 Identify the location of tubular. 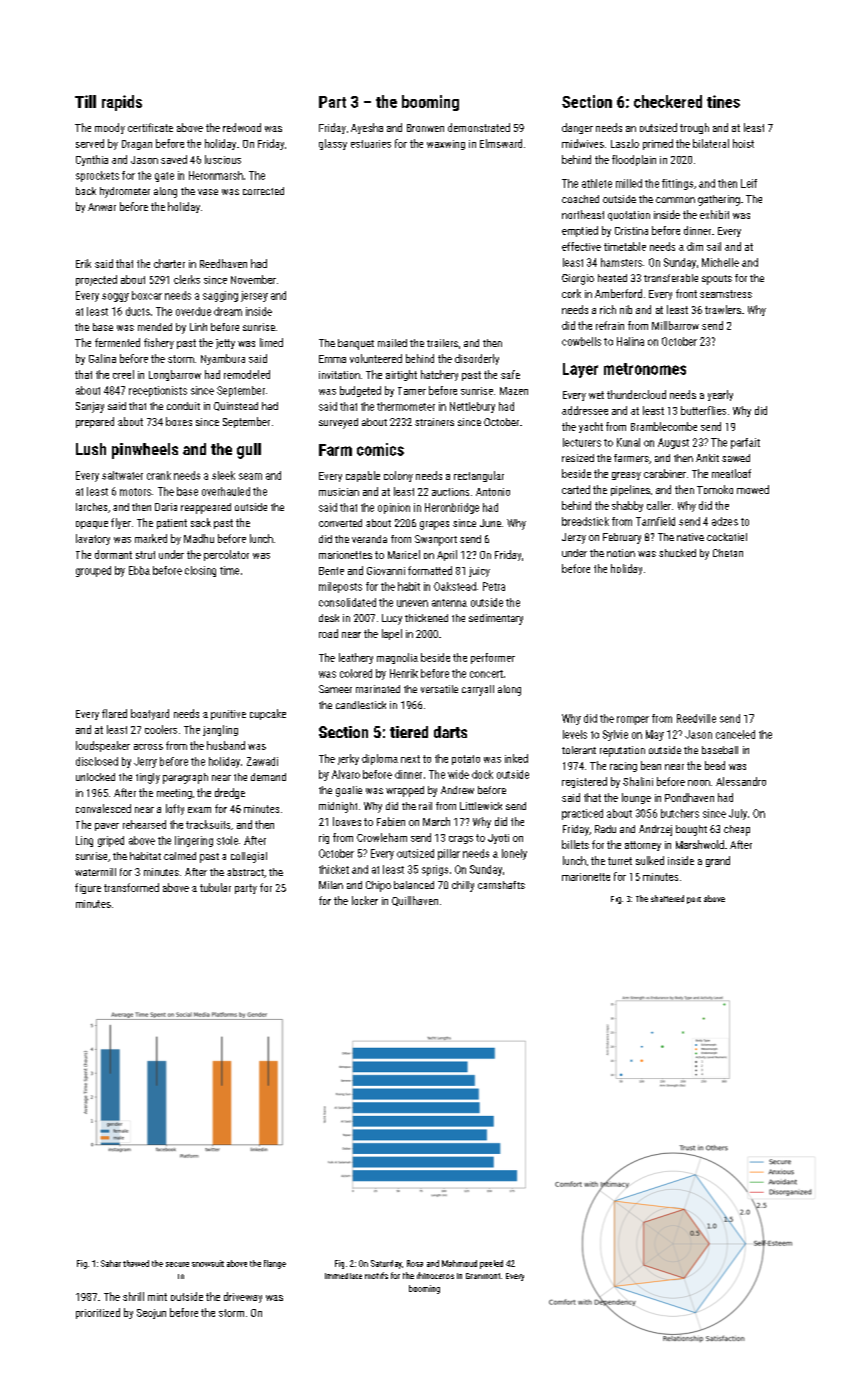
(215, 887).
